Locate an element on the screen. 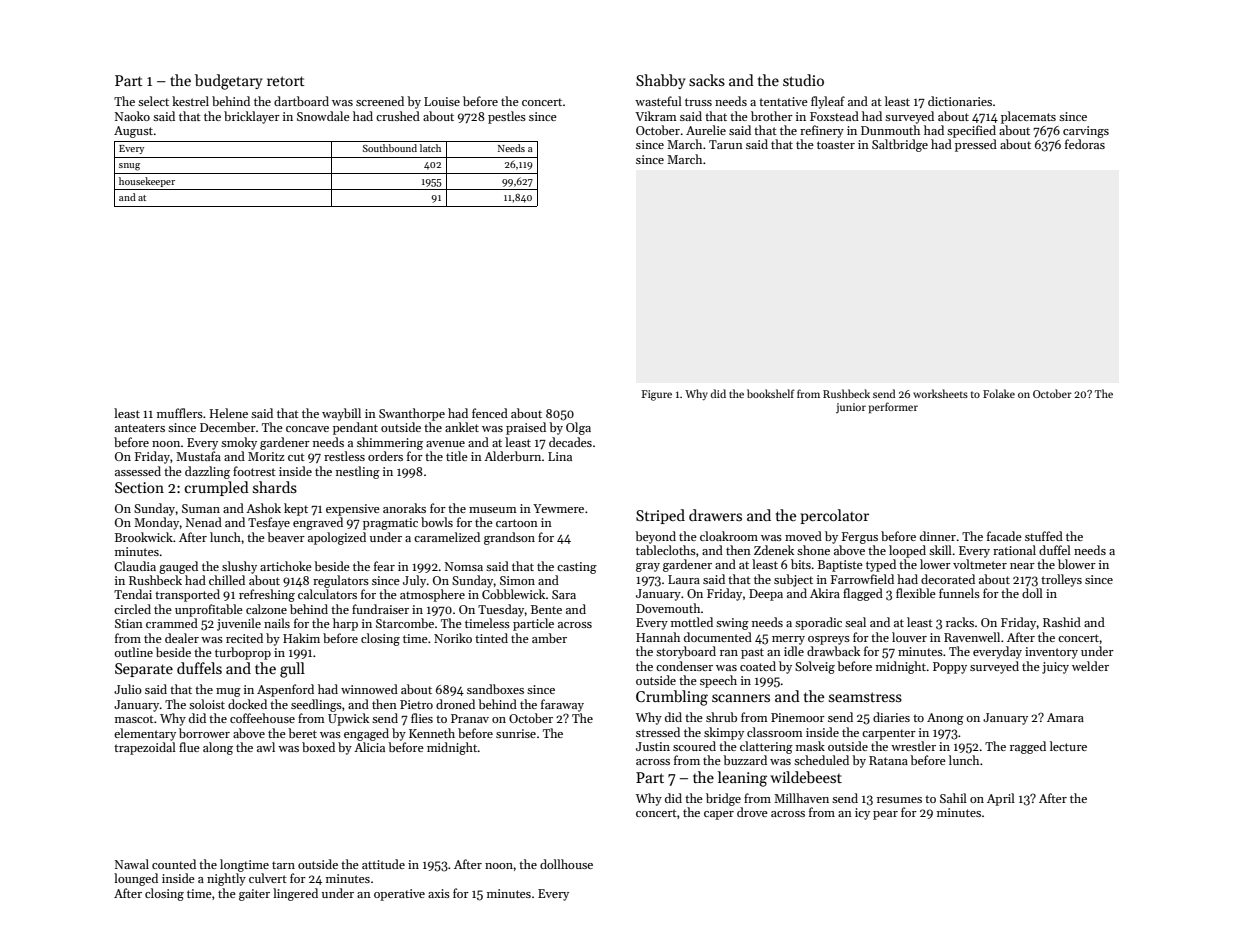  mufflers is located at coordinates (180, 413).
